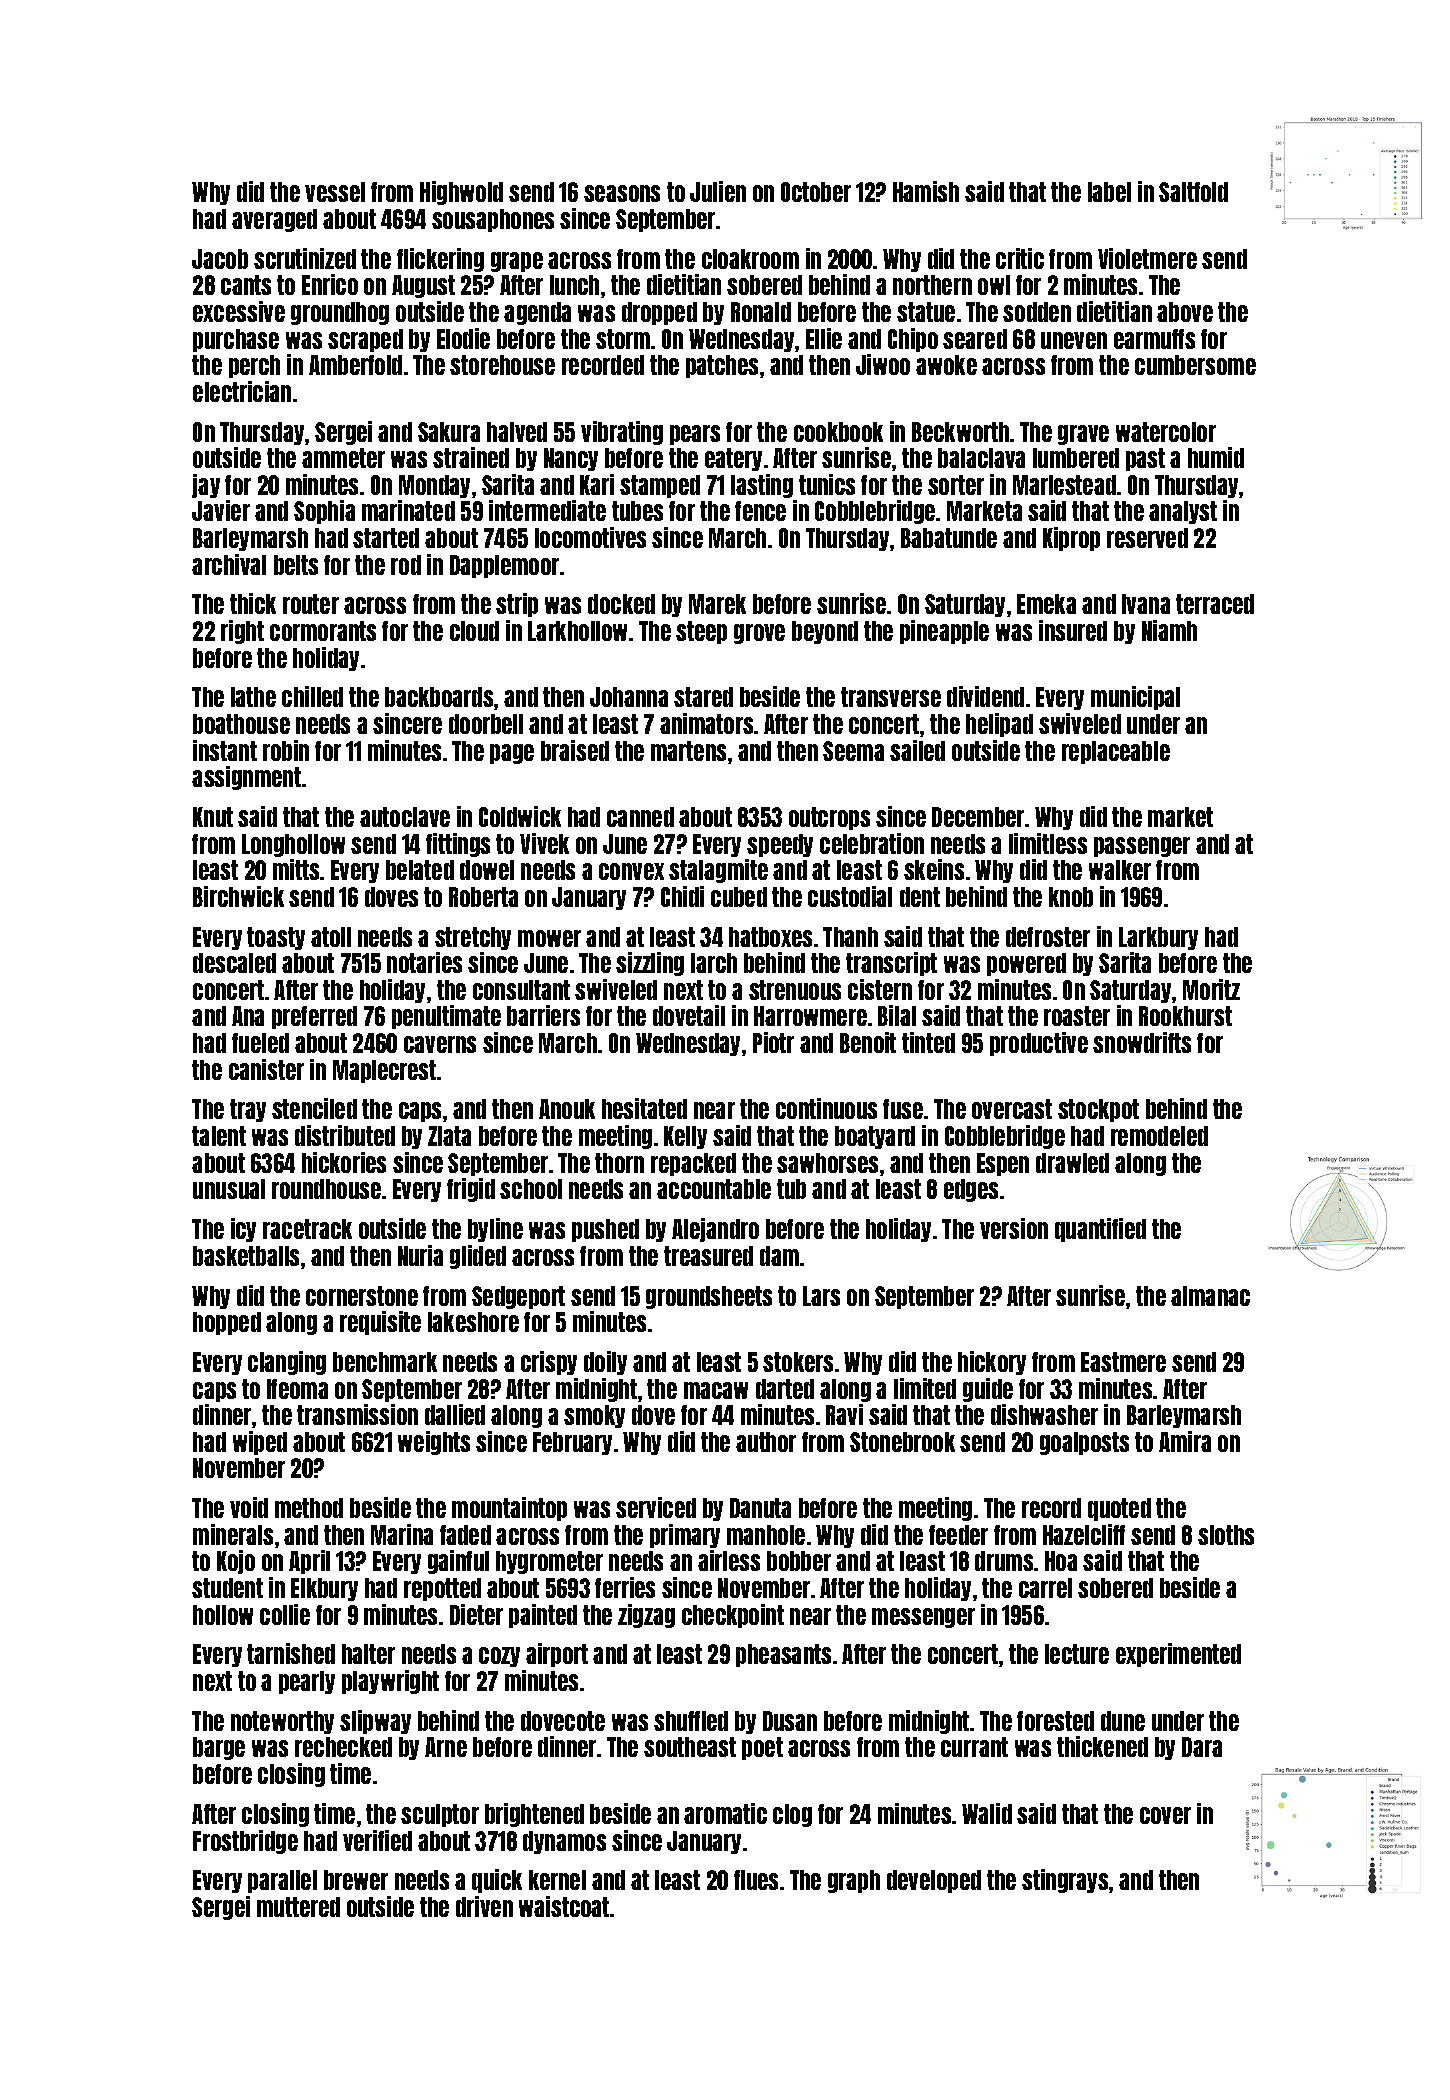 Image resolution: width=1450 pixels, height=2100 pixels. I want to click on Dapplemoor, so click(504, 566).
